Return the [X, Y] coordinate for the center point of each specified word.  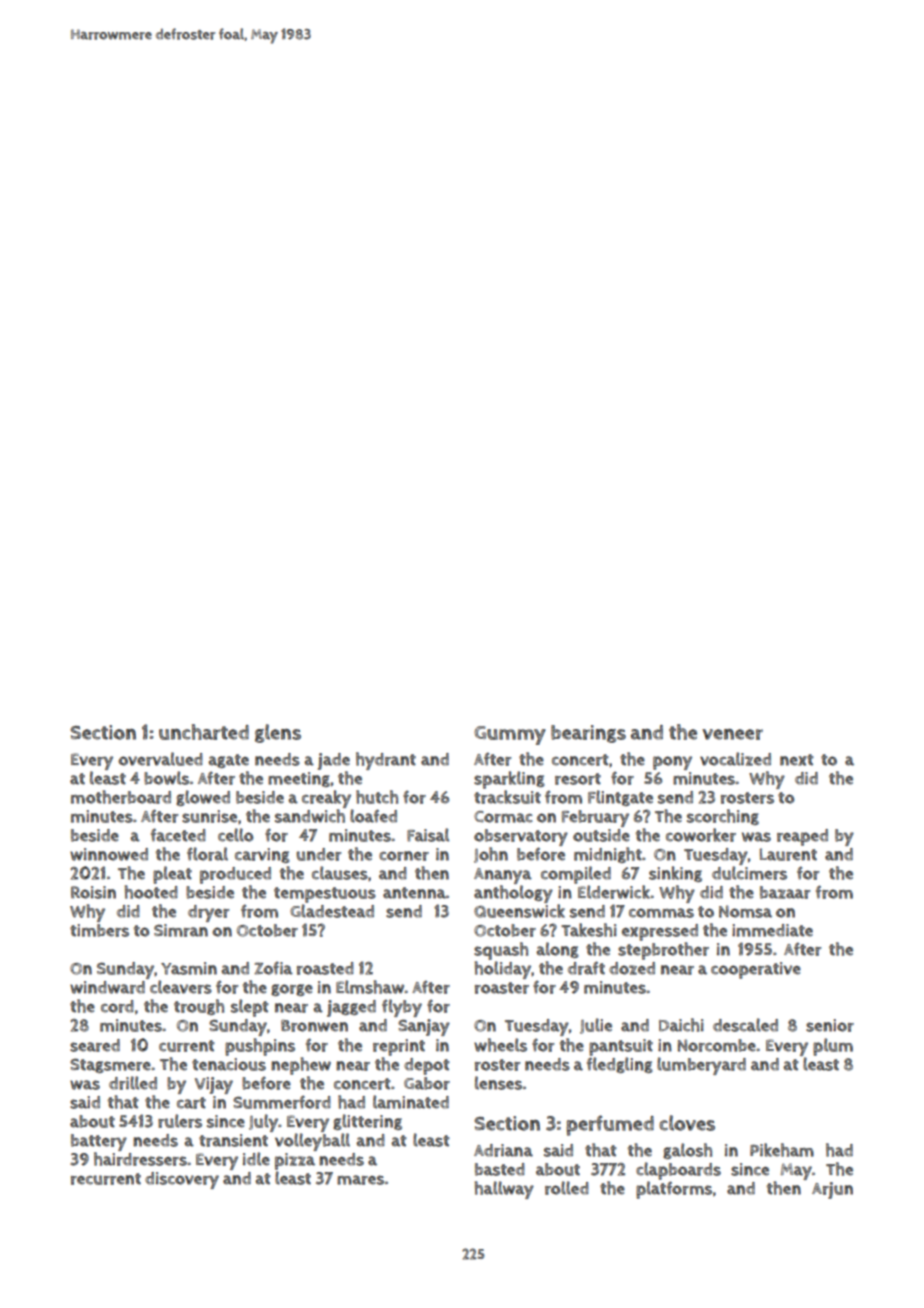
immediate [772, 930]
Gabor [427, 1083]
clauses [340, 873]
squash [501, 951]
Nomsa [745, 911]
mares [360, 1180]
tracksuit [507, 797]
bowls [166, 778]
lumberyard [701, 1066]
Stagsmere [110, 1065]
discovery [182, 1180]
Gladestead [332, 911]
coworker [701, 835]
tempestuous [325, 895]
